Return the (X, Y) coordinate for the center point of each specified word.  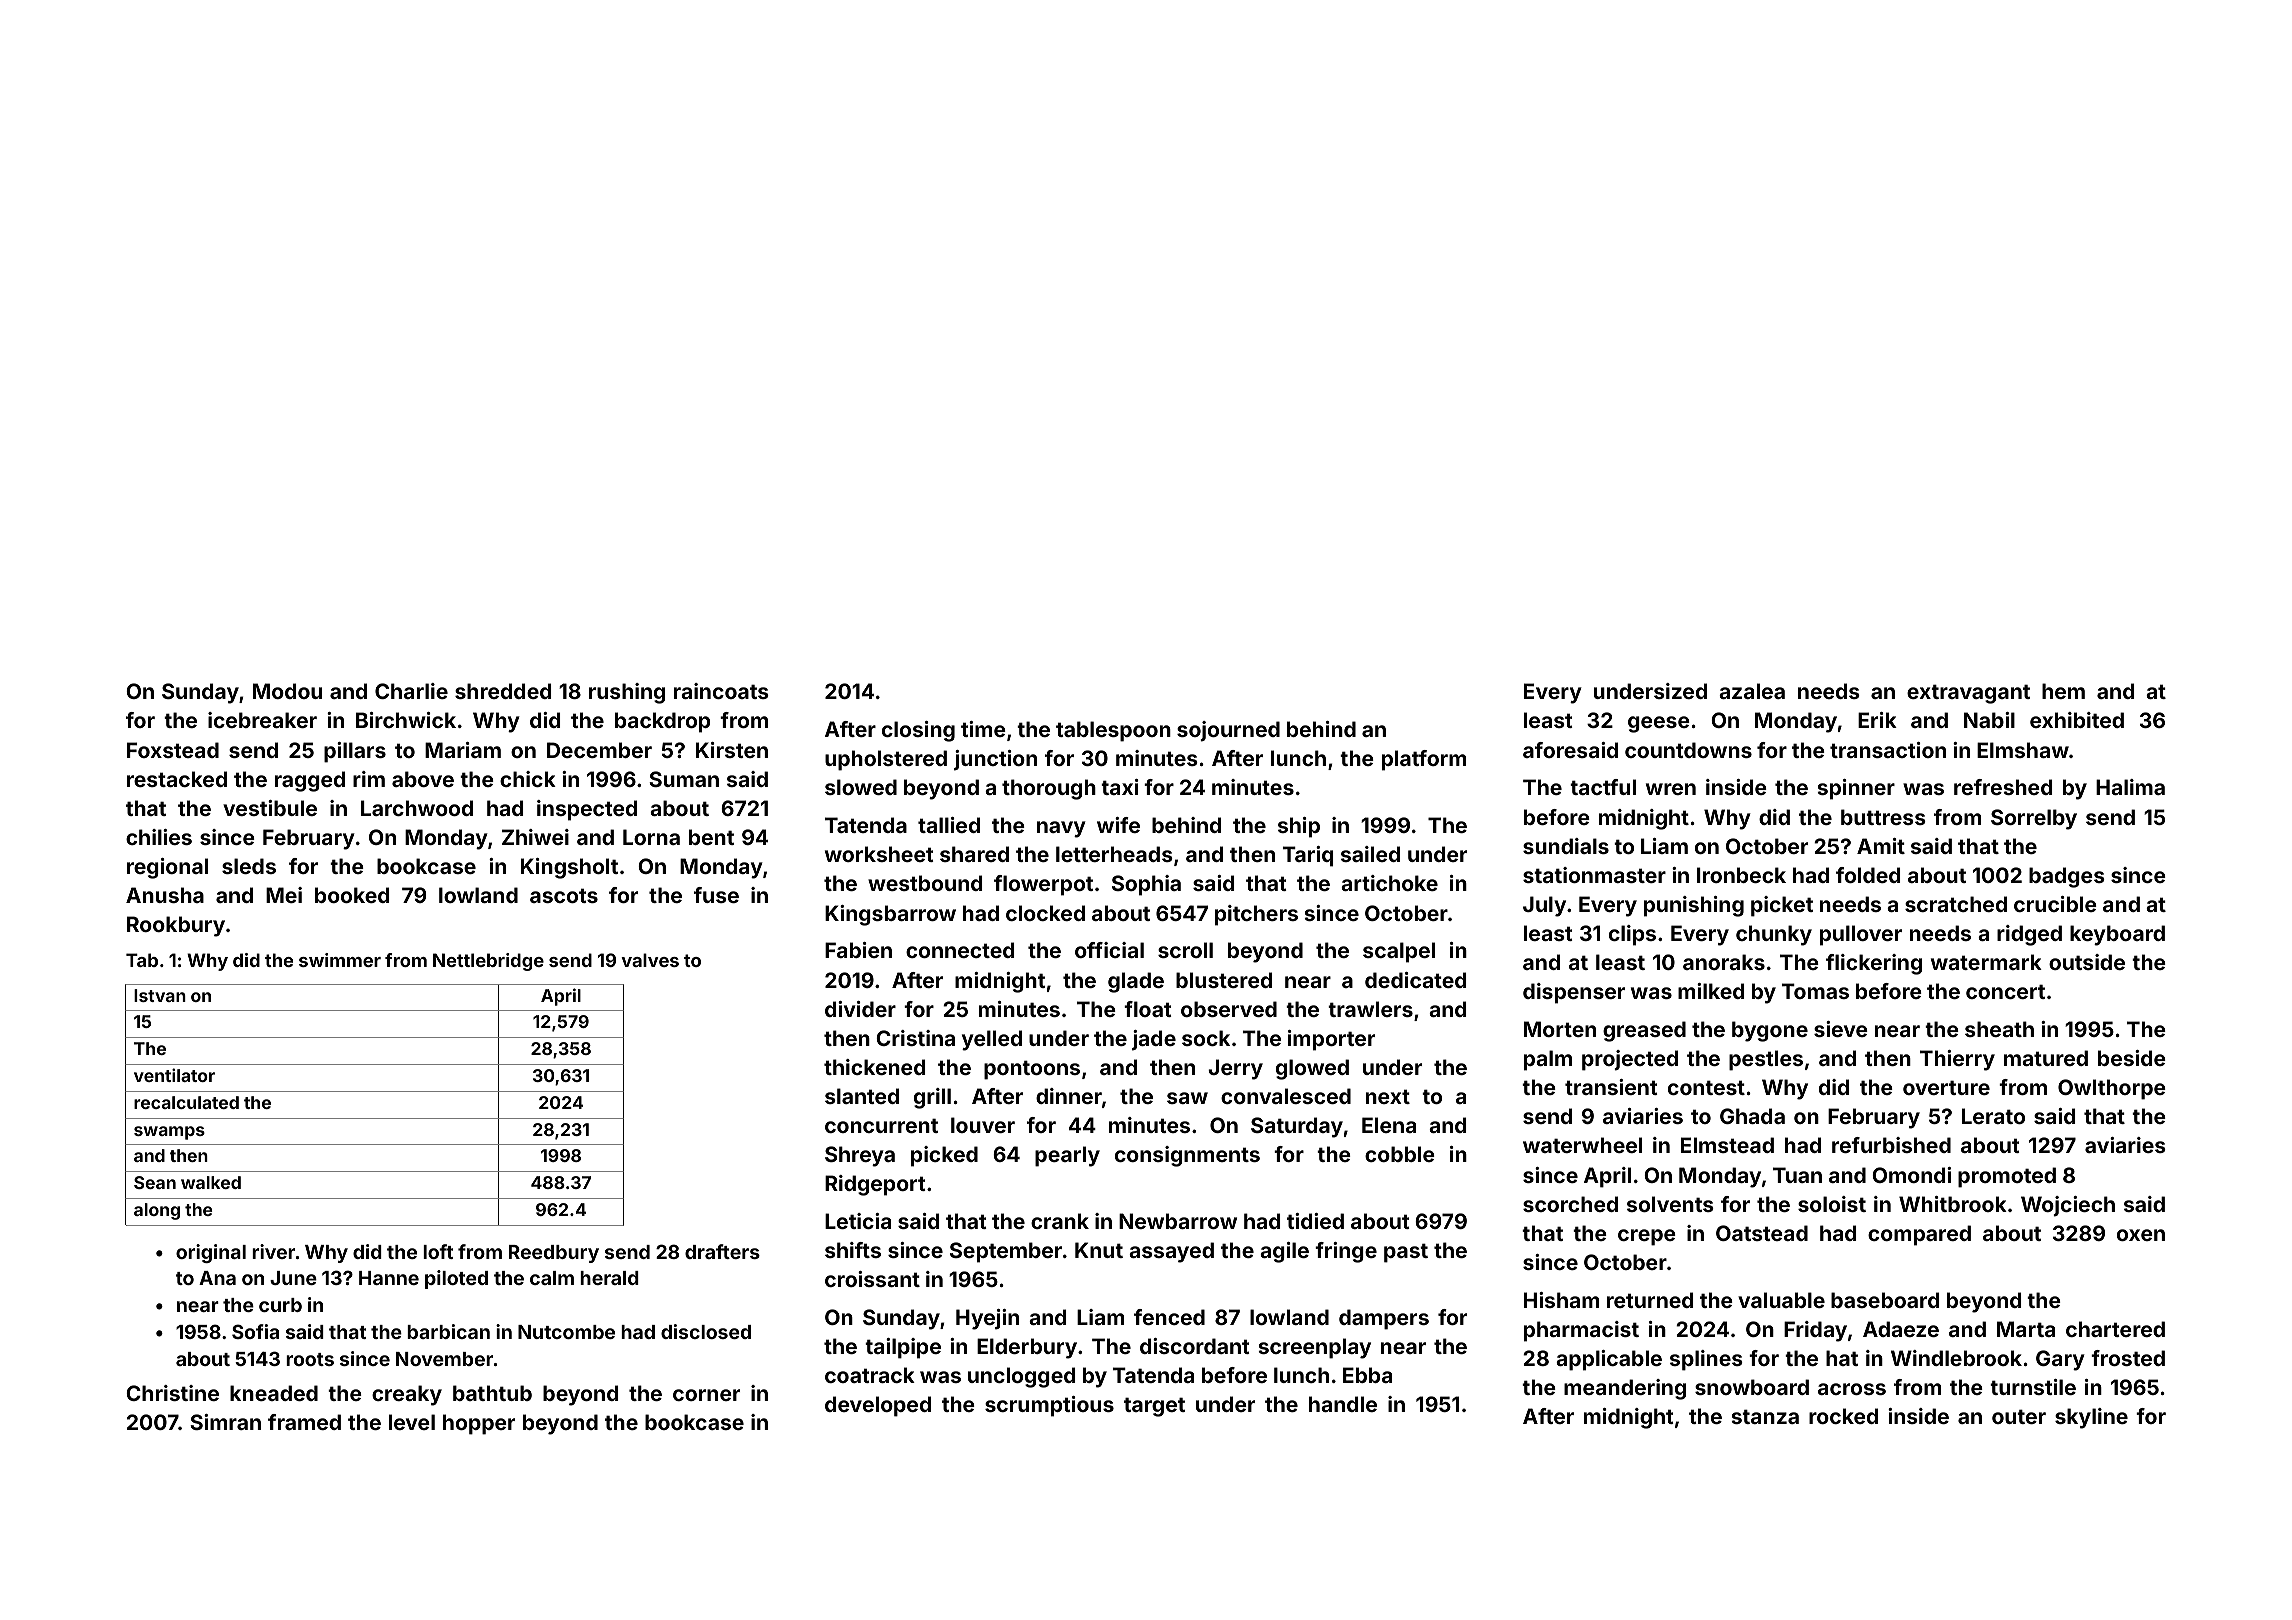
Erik (1877, 720)
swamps (169, 1133)
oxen (2141, 1235)
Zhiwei (535, 837)
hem (2063, 691)
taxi (1120, 787)
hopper (479, 1424)
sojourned (1228, 731)
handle (1343, 1404)
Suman (684, 779)
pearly (1067, 1156)
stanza (1765, 1416)
